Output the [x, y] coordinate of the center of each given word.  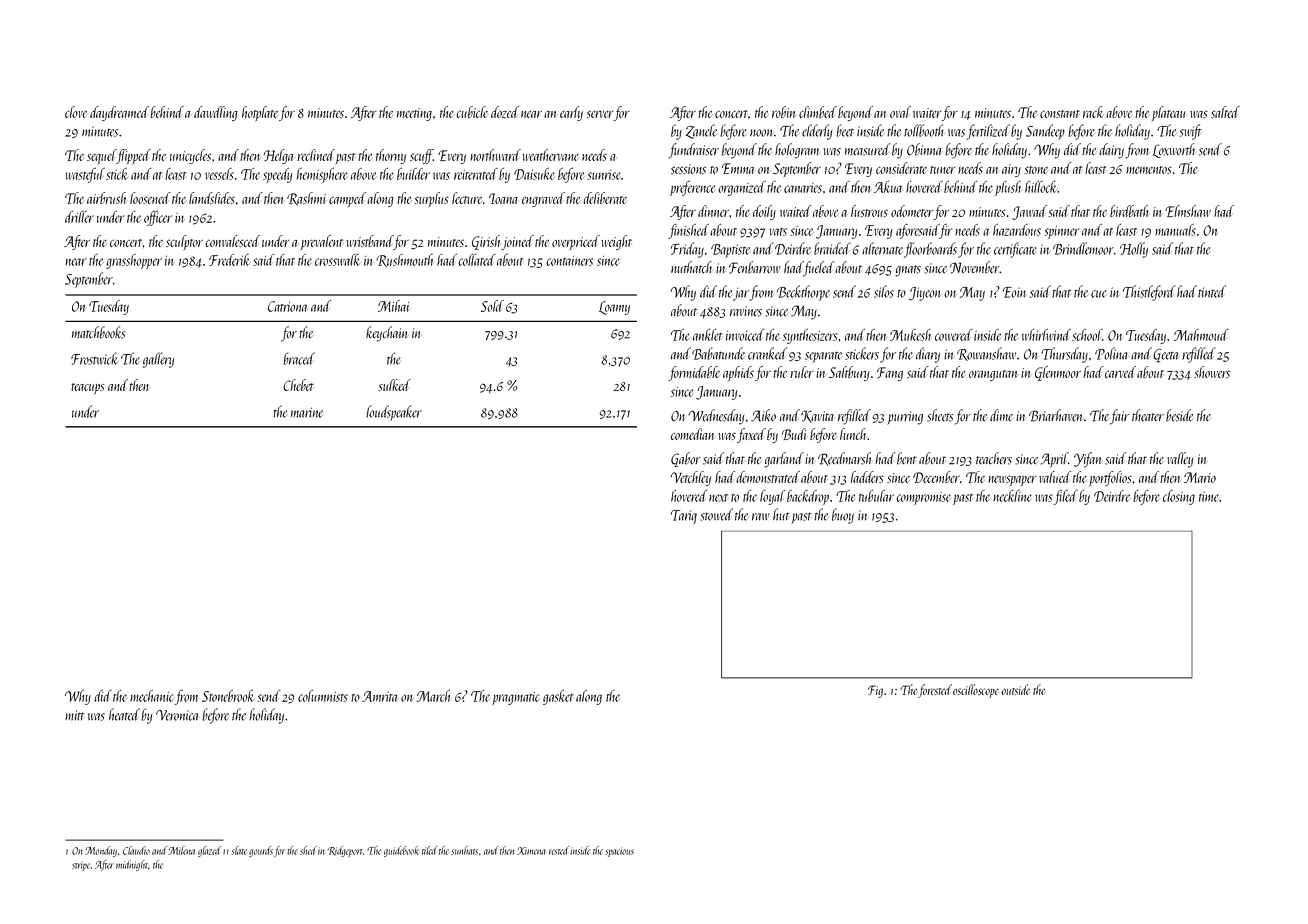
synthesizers [810, 336]
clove [76, 112]
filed [1066, 497]
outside [1015, 689]
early [571, 113]
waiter [927, 113]
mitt [75, 715]
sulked [394, 385]
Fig [875, 691]
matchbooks [99, 332]
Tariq [684, 517]
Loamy [614, 308]
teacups [88, 388]
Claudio [136, 850]
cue [1099, 294]
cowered [954, 335]
